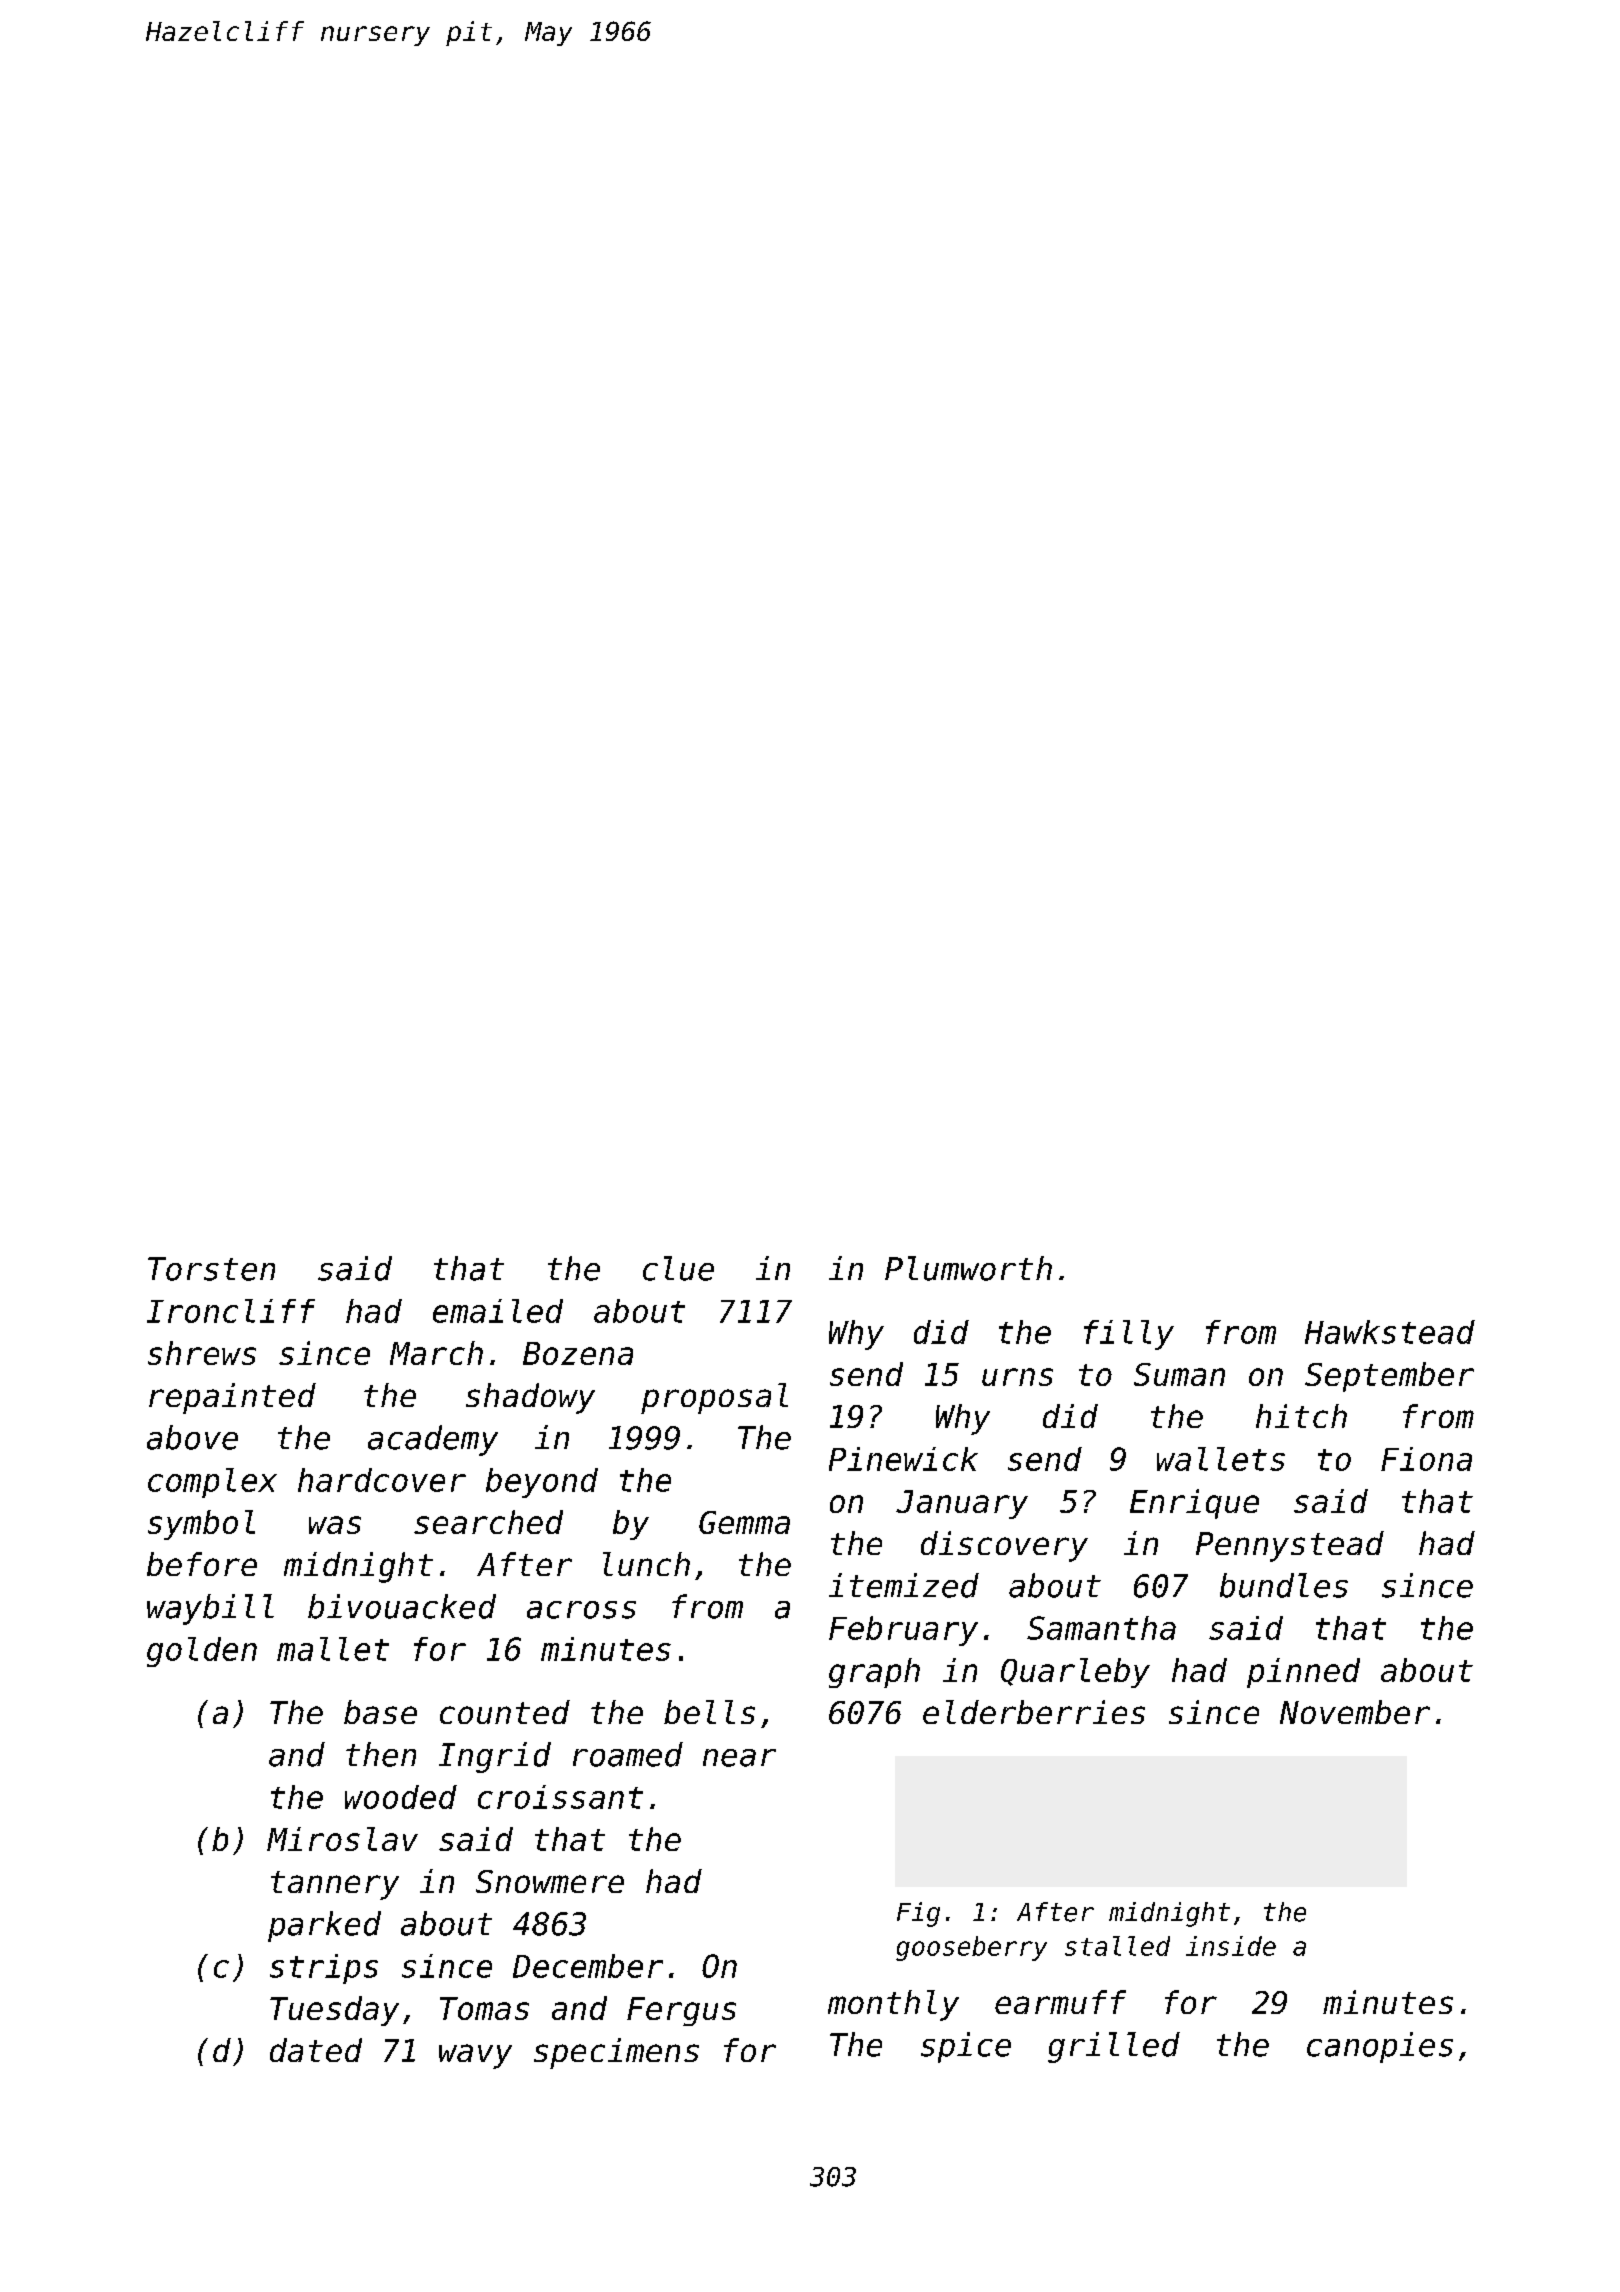 Image resolution: width=1620 pixels, height=2292 pixels. I want to click on dated, so click(316, 2050).
